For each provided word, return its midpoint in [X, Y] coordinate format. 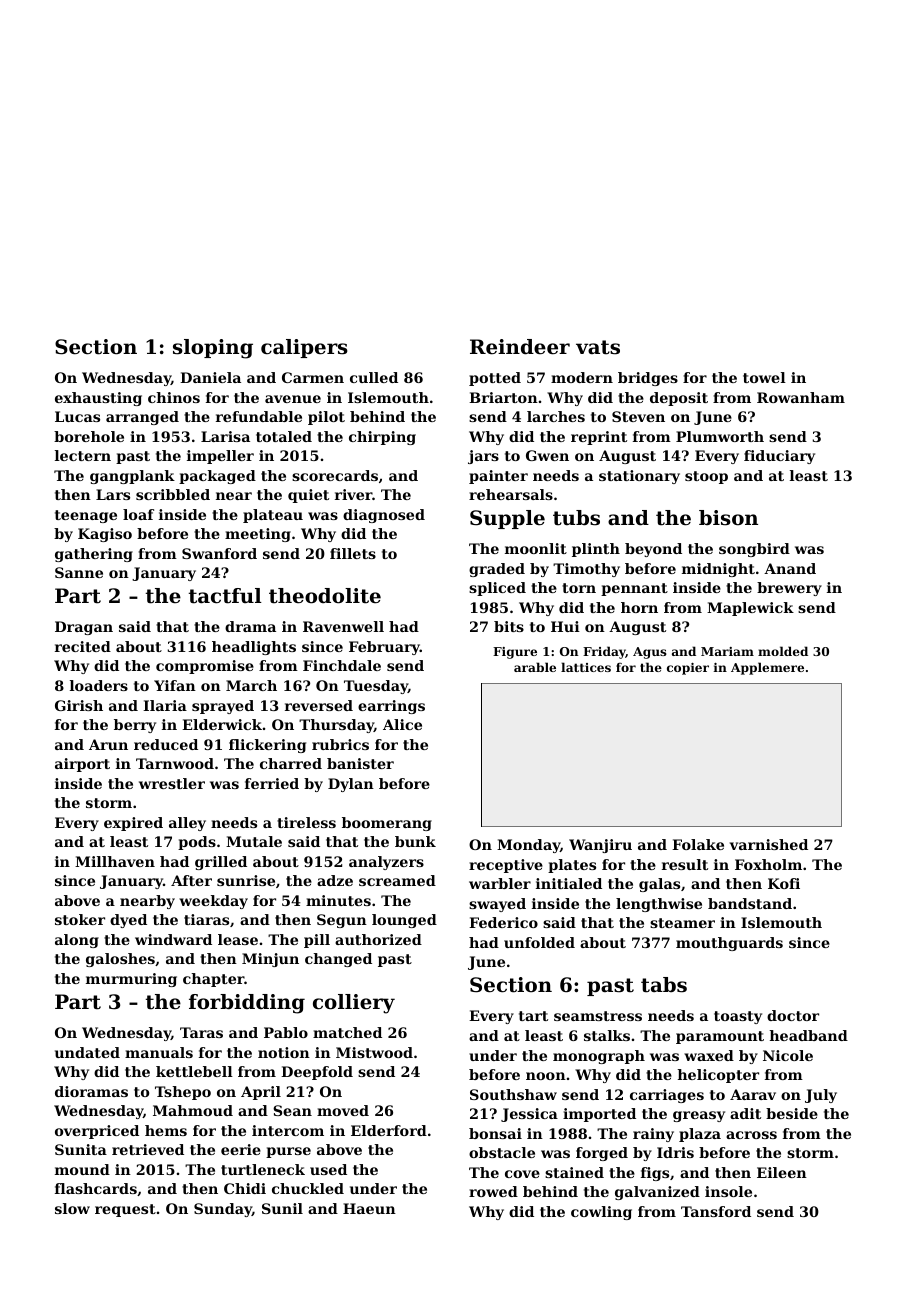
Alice [402, 724]
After [191, 880]
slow [72, 1208]
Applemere [767, 668]
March [251, 685]
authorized [378, 939]
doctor [793, 1015]
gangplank [132, 477]
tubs [576, 518]
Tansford [716, 1211]
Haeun [369, 1208]
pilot [326, 418]
